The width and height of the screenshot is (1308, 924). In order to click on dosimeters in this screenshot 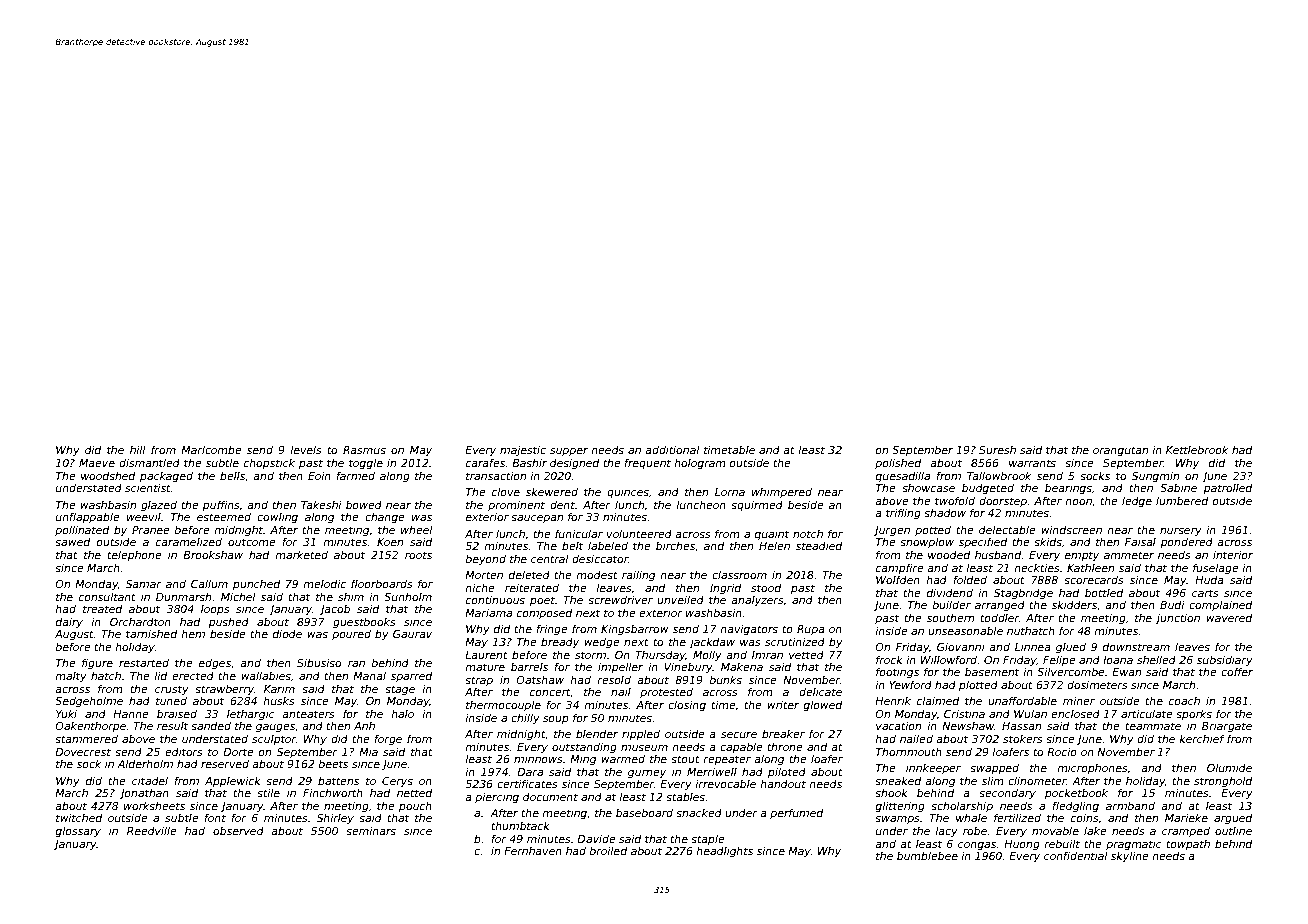, I will do `click(1097, 684)`.
